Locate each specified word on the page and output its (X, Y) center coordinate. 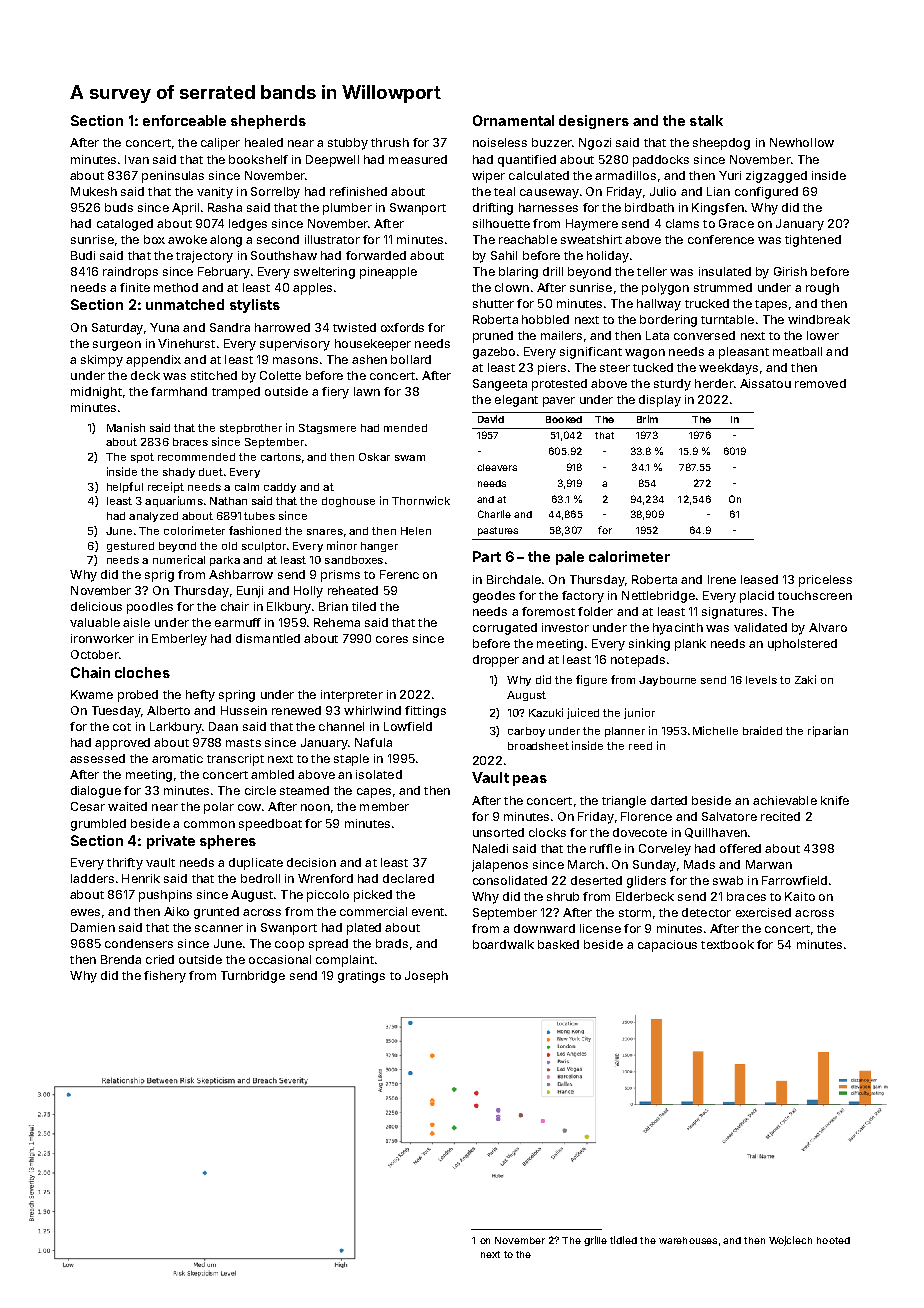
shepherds (268, 122)
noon (315, 807)
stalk (706, 120)
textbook (727, 944)
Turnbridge (253, 977)
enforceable (184, 120)
